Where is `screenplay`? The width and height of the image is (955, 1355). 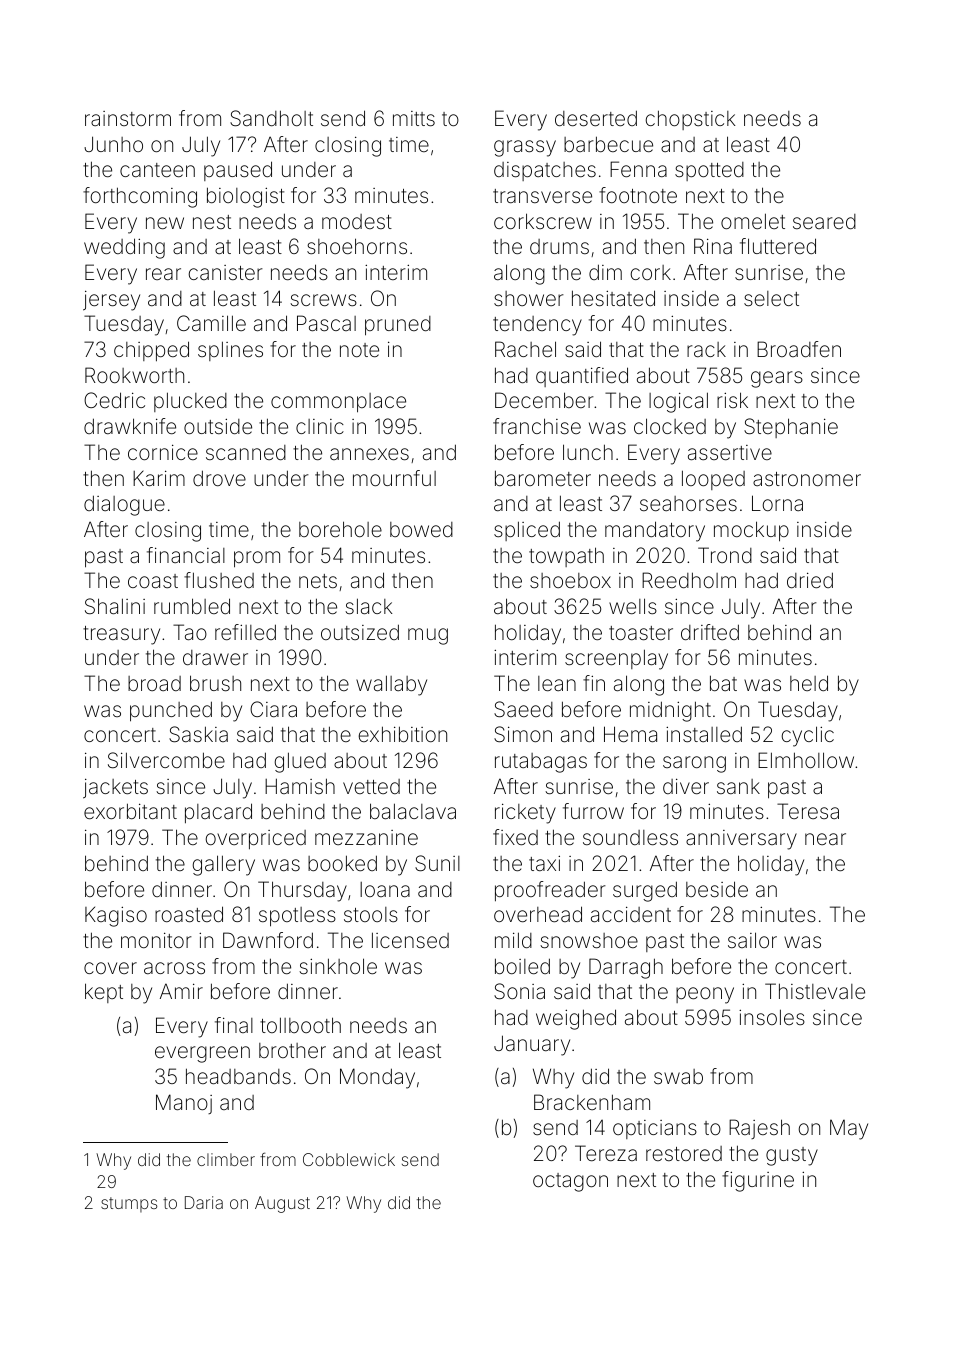
screenplay is located at coordinates (616, 659).
